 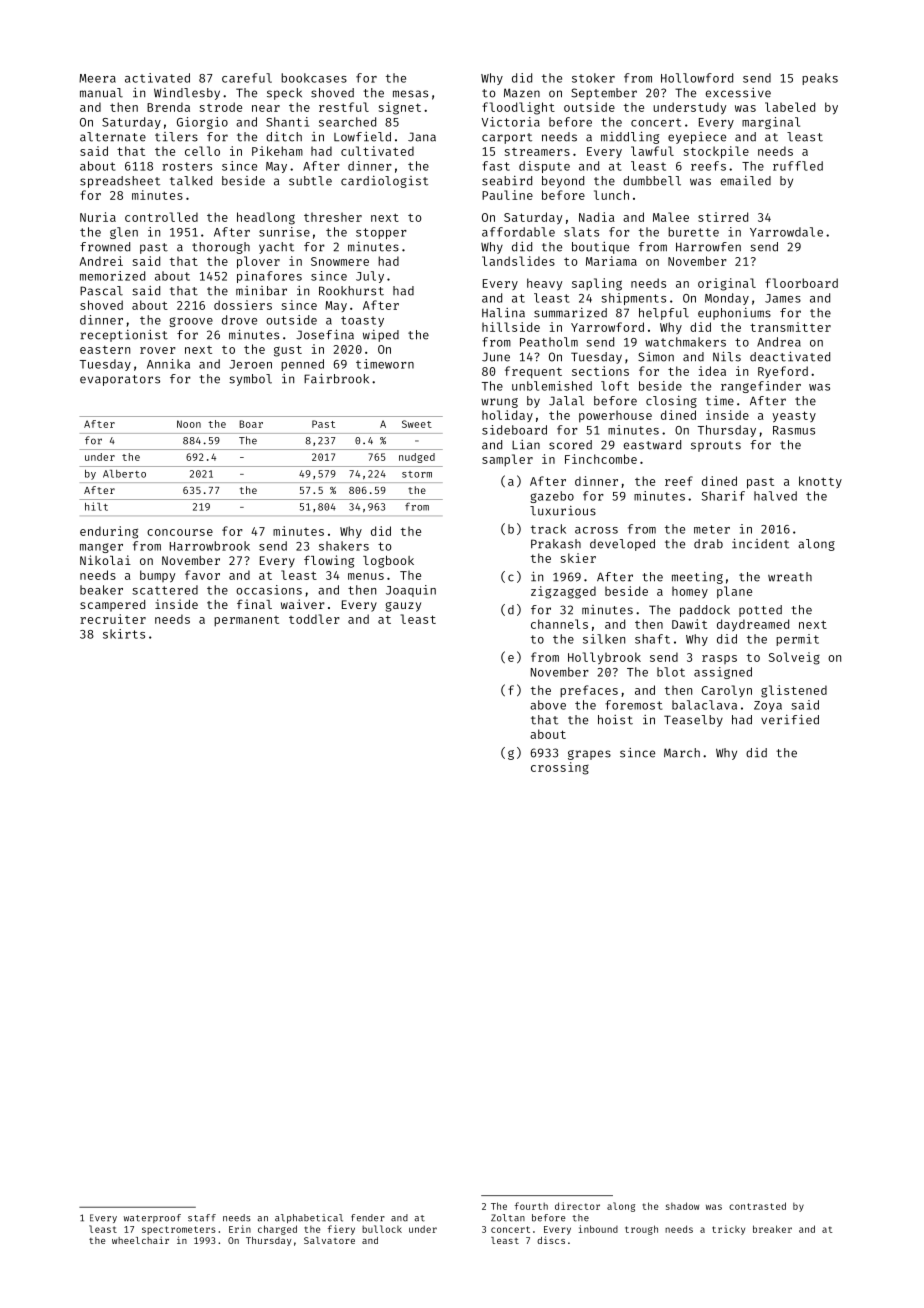 I want to click on wrung, so click(x=499, y=403).
